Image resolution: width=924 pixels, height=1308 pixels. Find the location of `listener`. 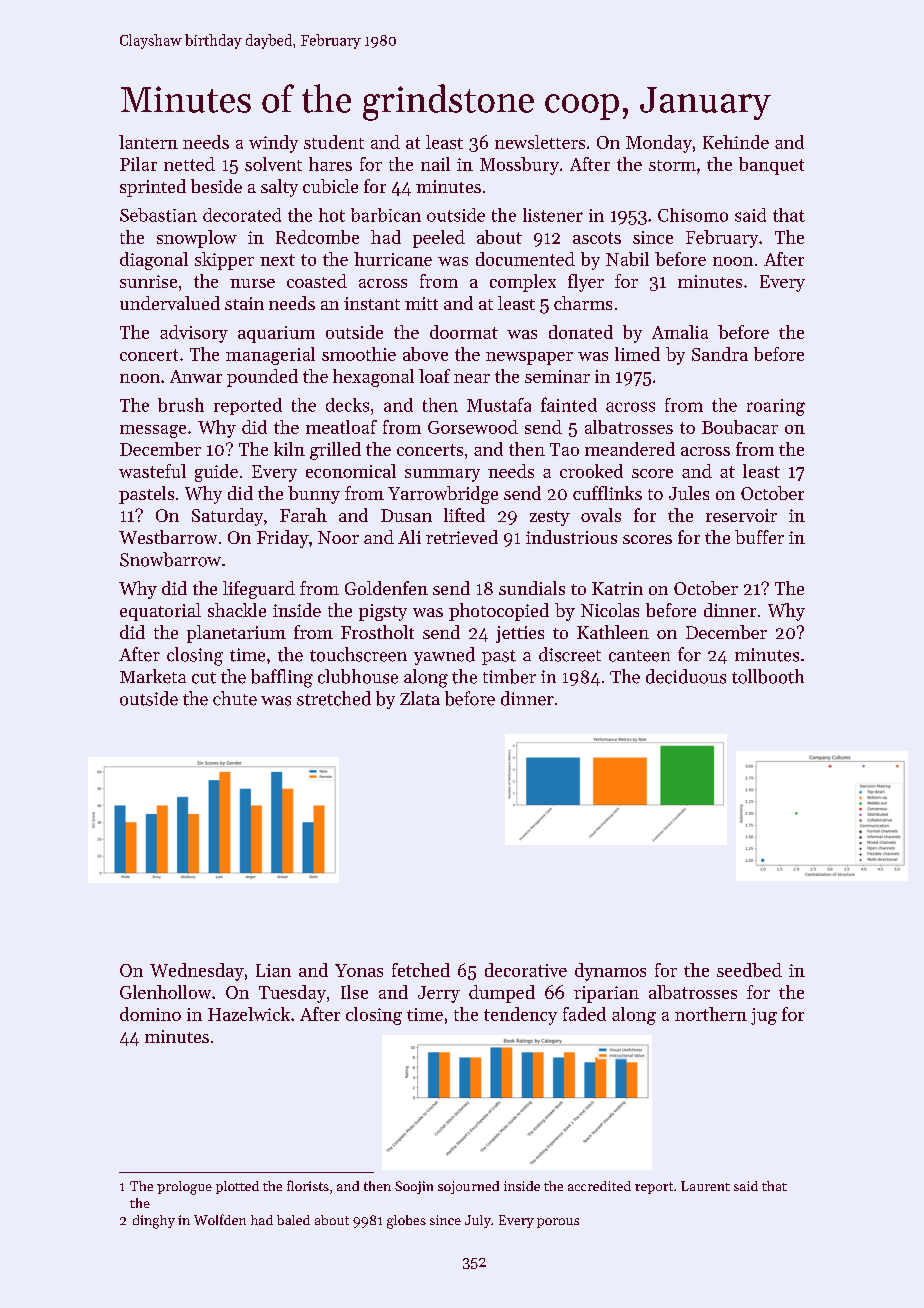

listener is located at coordinates (553, 215).
